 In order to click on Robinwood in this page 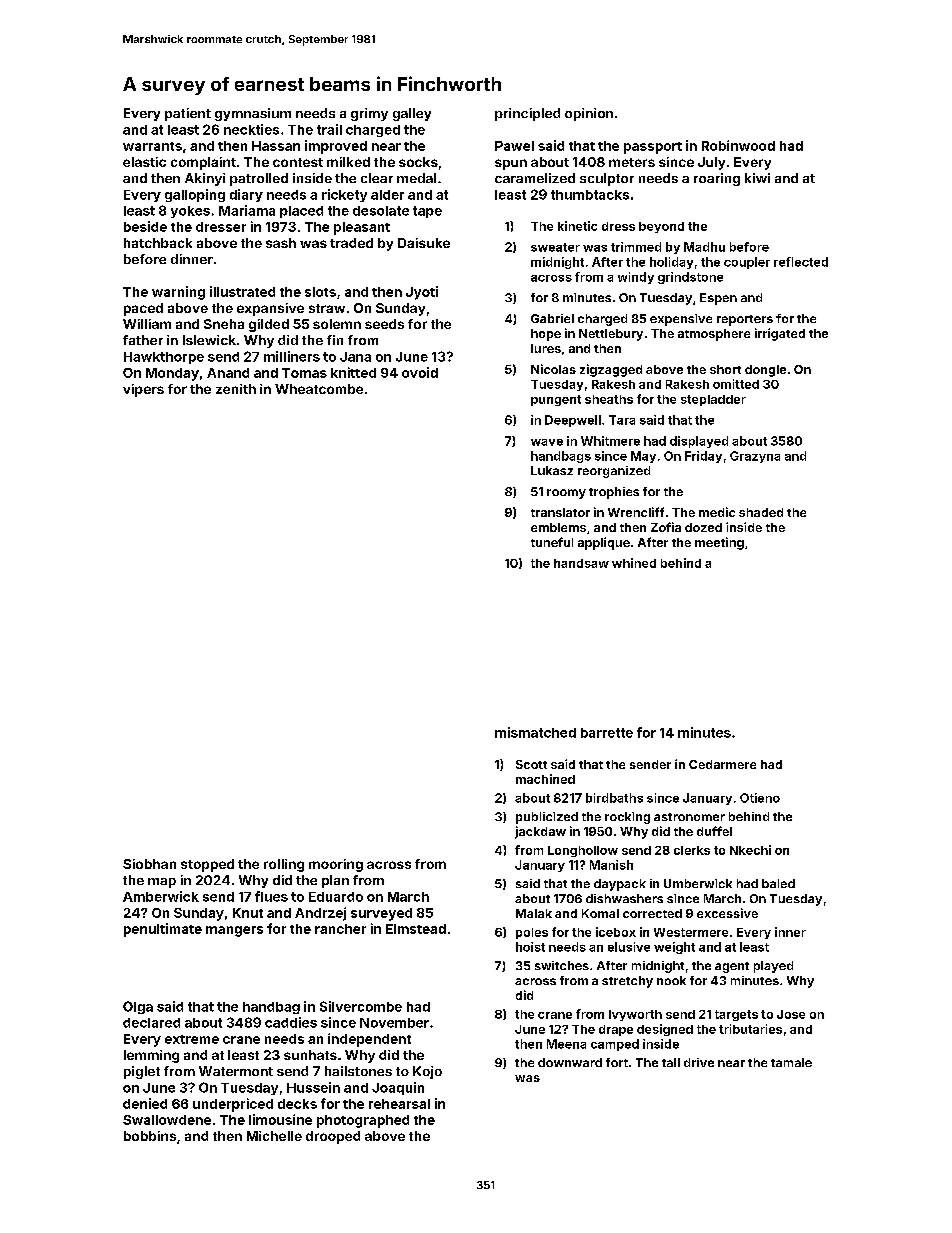, I will do `click(738, 145)`.
